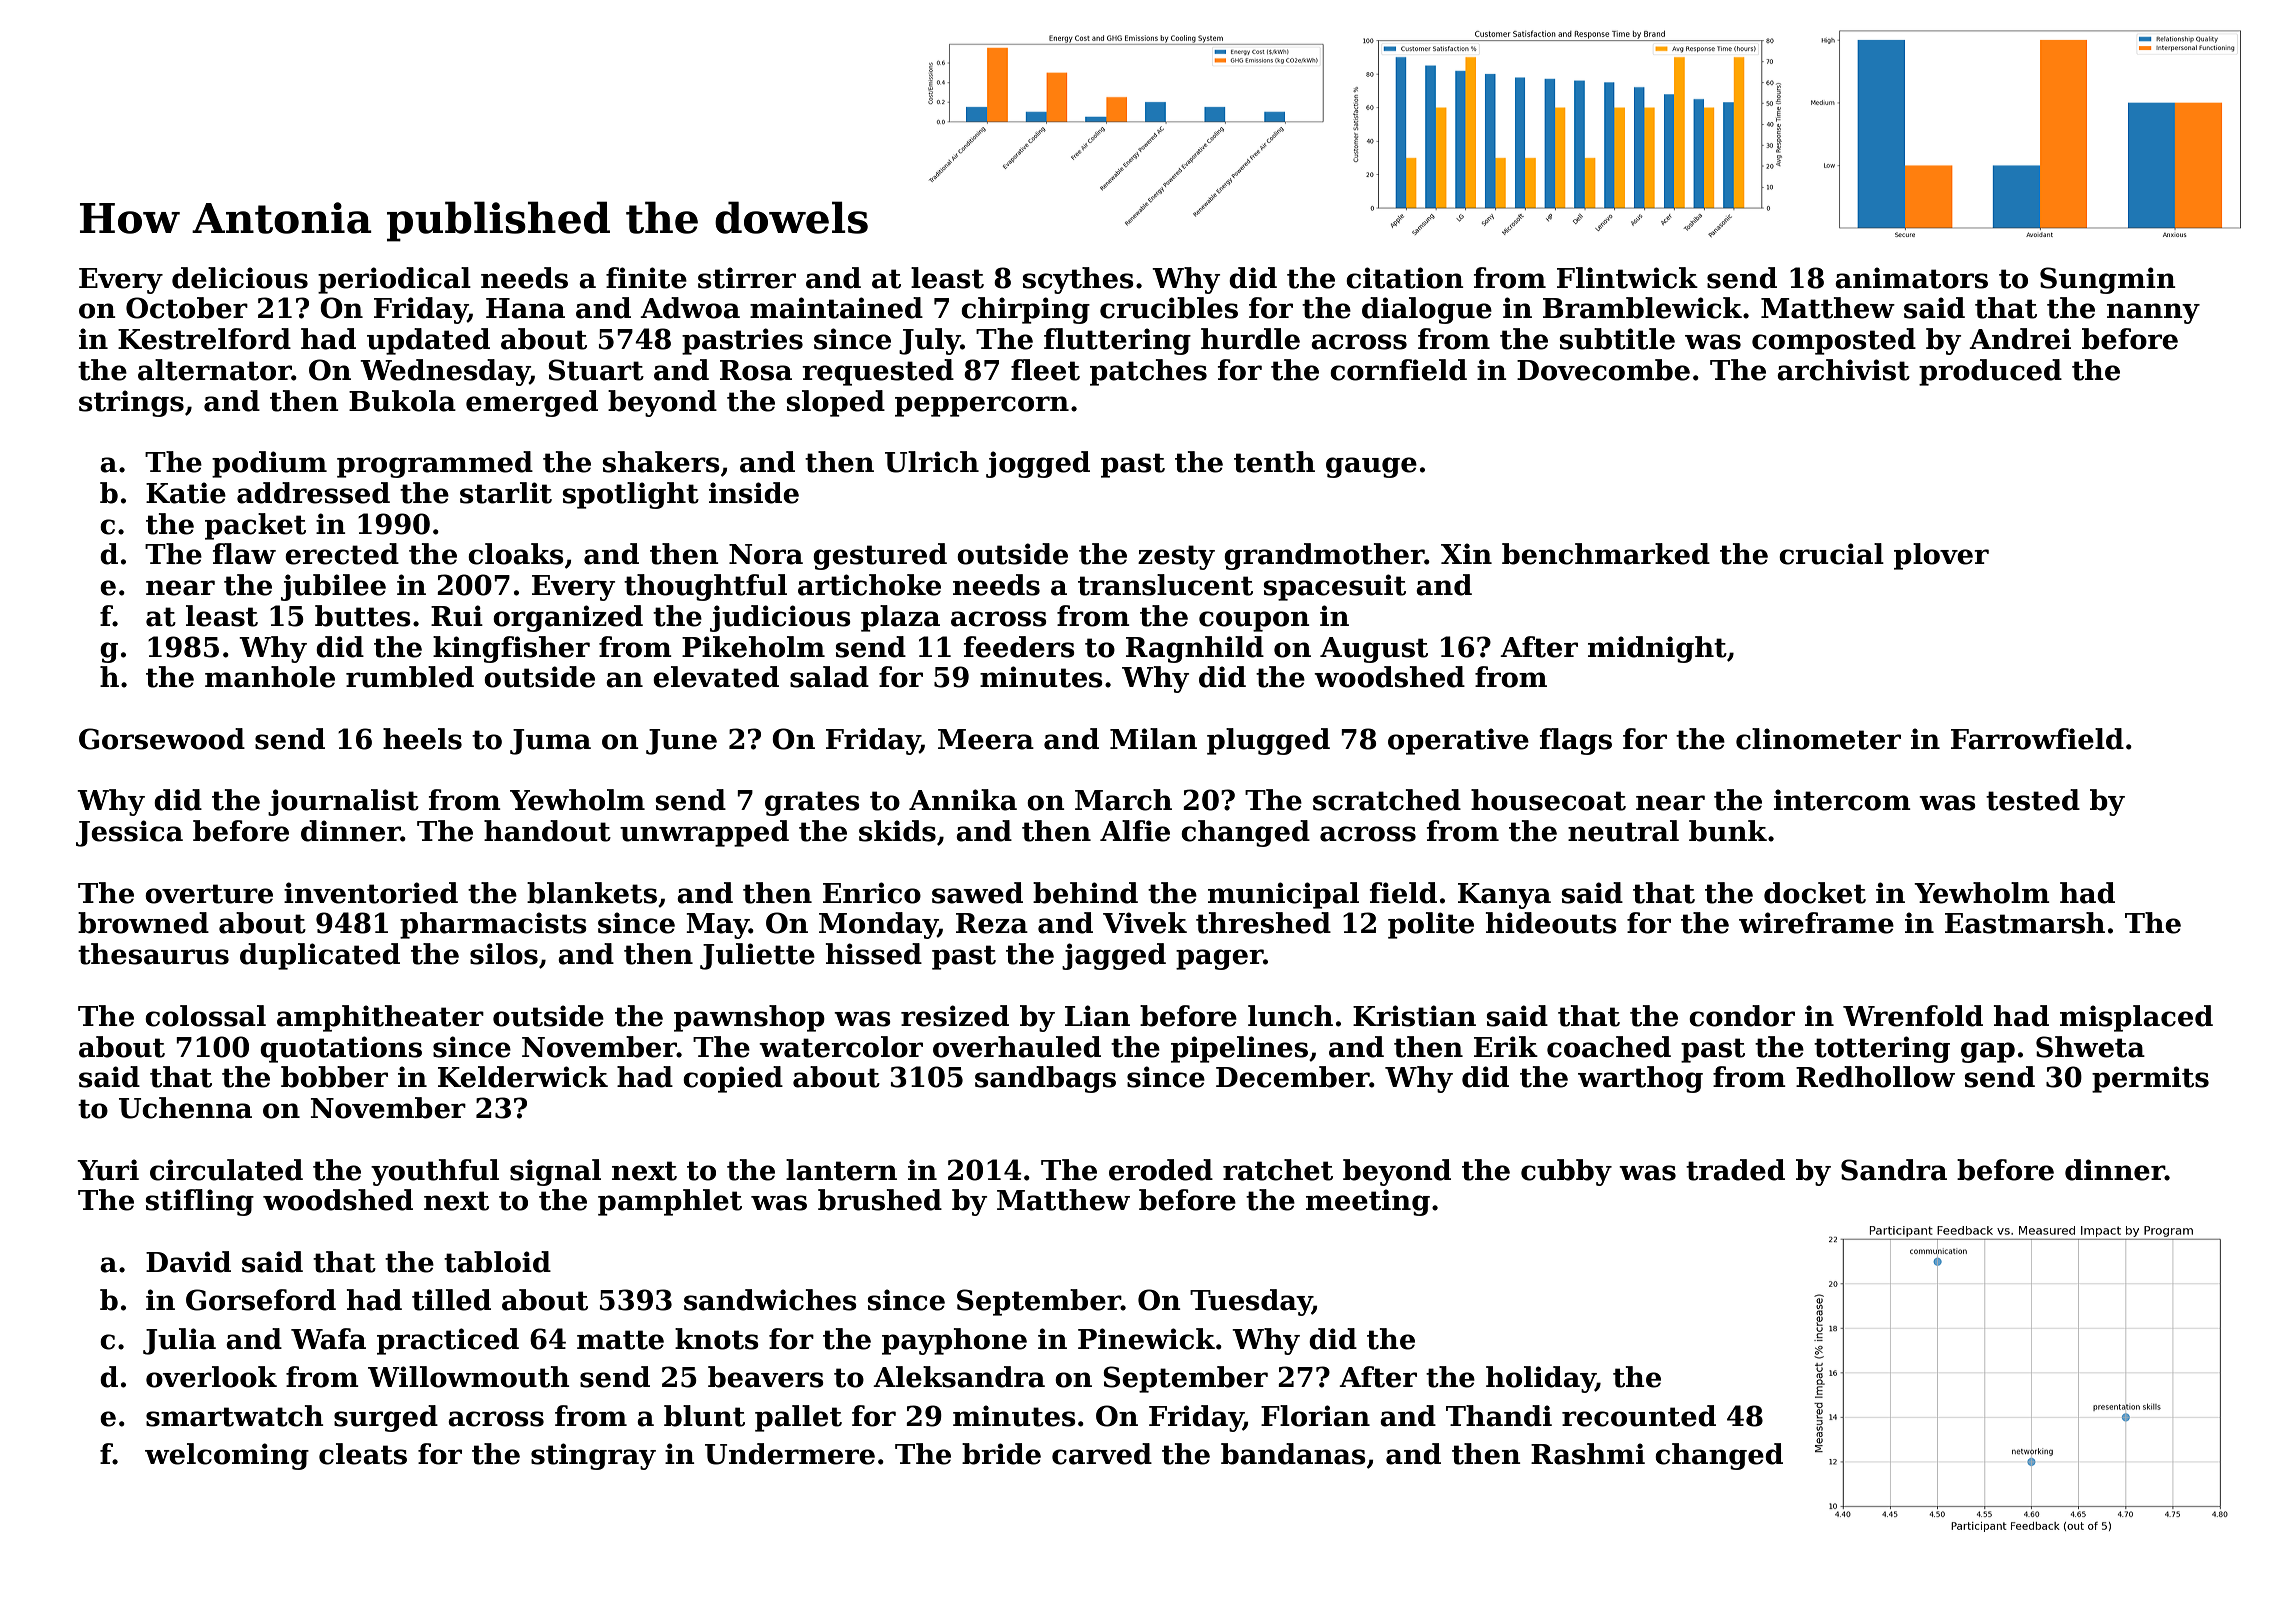  I want to click on Dovecombe, so click(1603, 370).
